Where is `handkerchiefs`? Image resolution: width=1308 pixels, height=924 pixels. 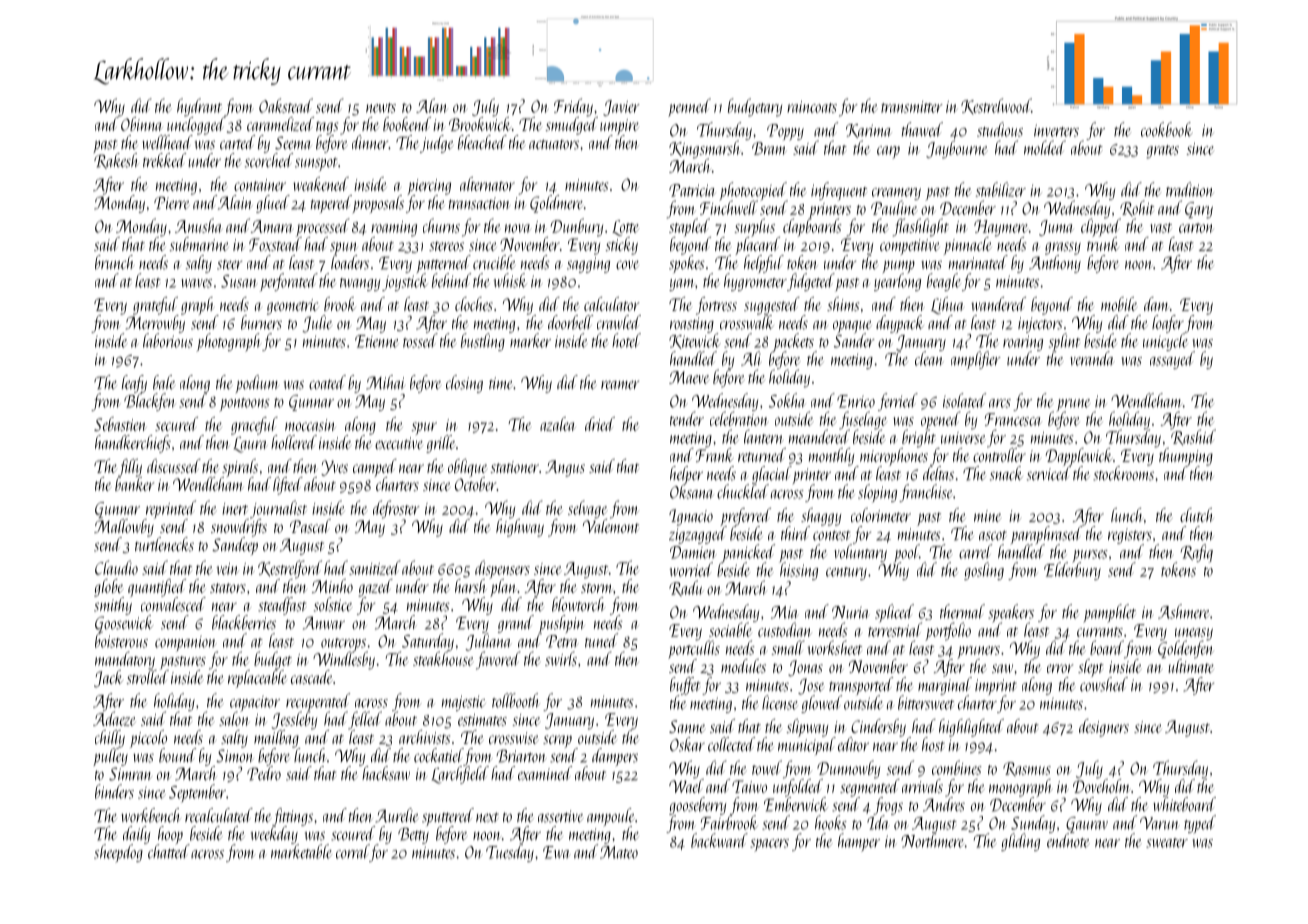 handkerchiefs is located at coordinates (133, 444).
